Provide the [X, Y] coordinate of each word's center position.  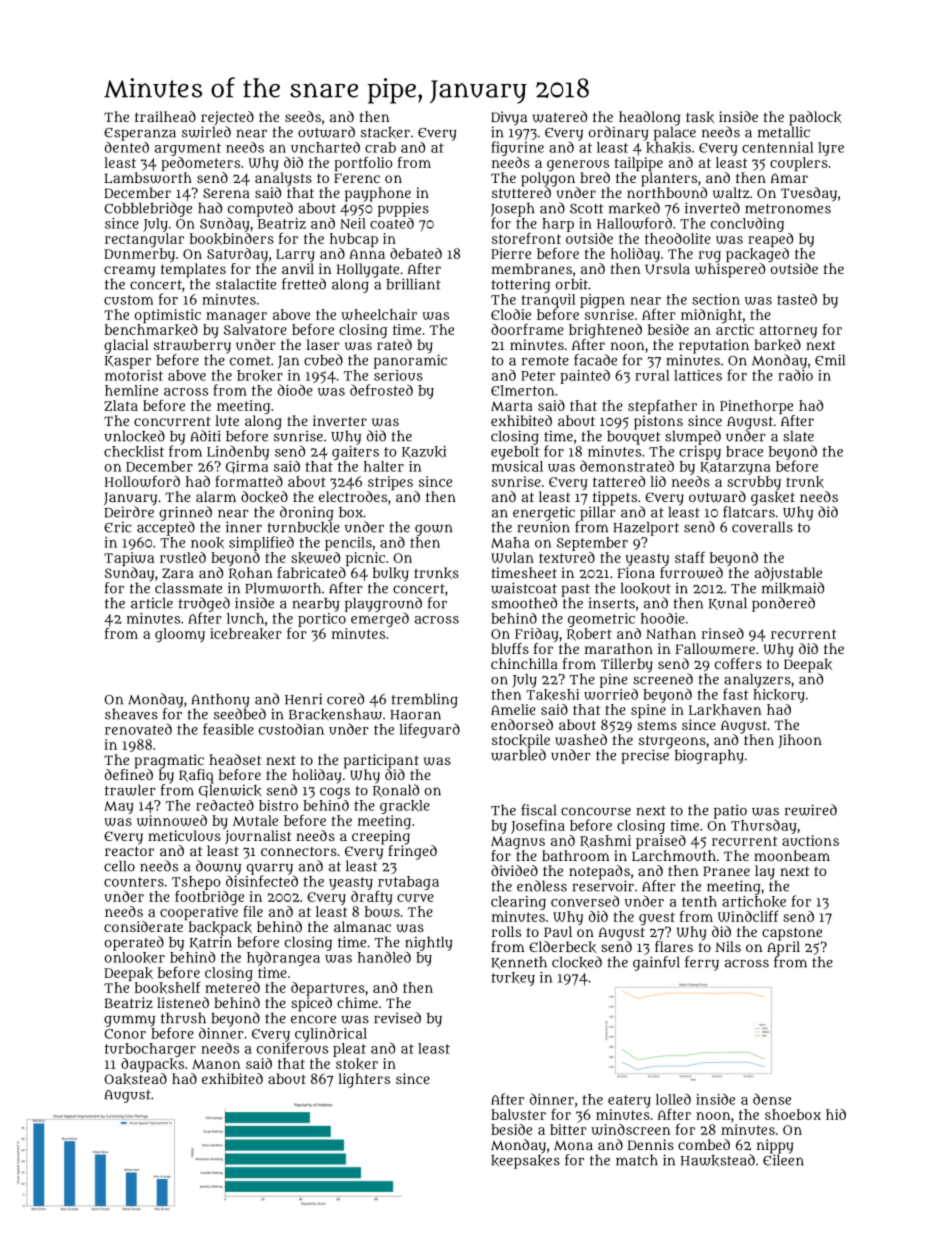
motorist [134, 375]
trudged [204, 604]
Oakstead [135, 1079]
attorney [788, 331]
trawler [130, 790]
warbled [518, 755]
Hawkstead [718, 1160]
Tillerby [627, 665]
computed [260, 209]
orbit [572, 284]
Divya [509, 118]
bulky [391, 574]
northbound [667, 192]
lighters [364, 1080]
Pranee [726, 871]
